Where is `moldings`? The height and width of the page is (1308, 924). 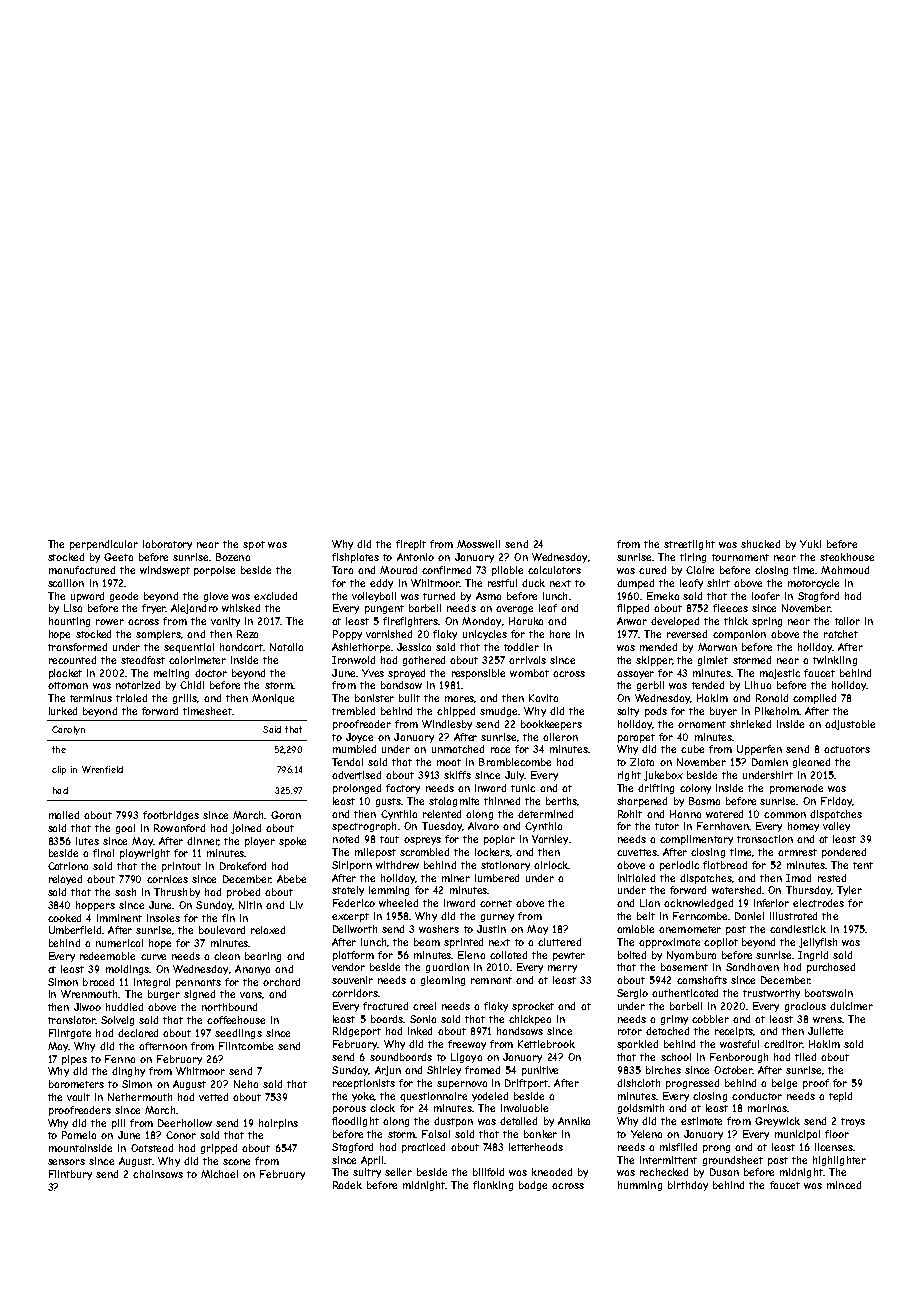 moldings is located at coordinates (127, 970).
